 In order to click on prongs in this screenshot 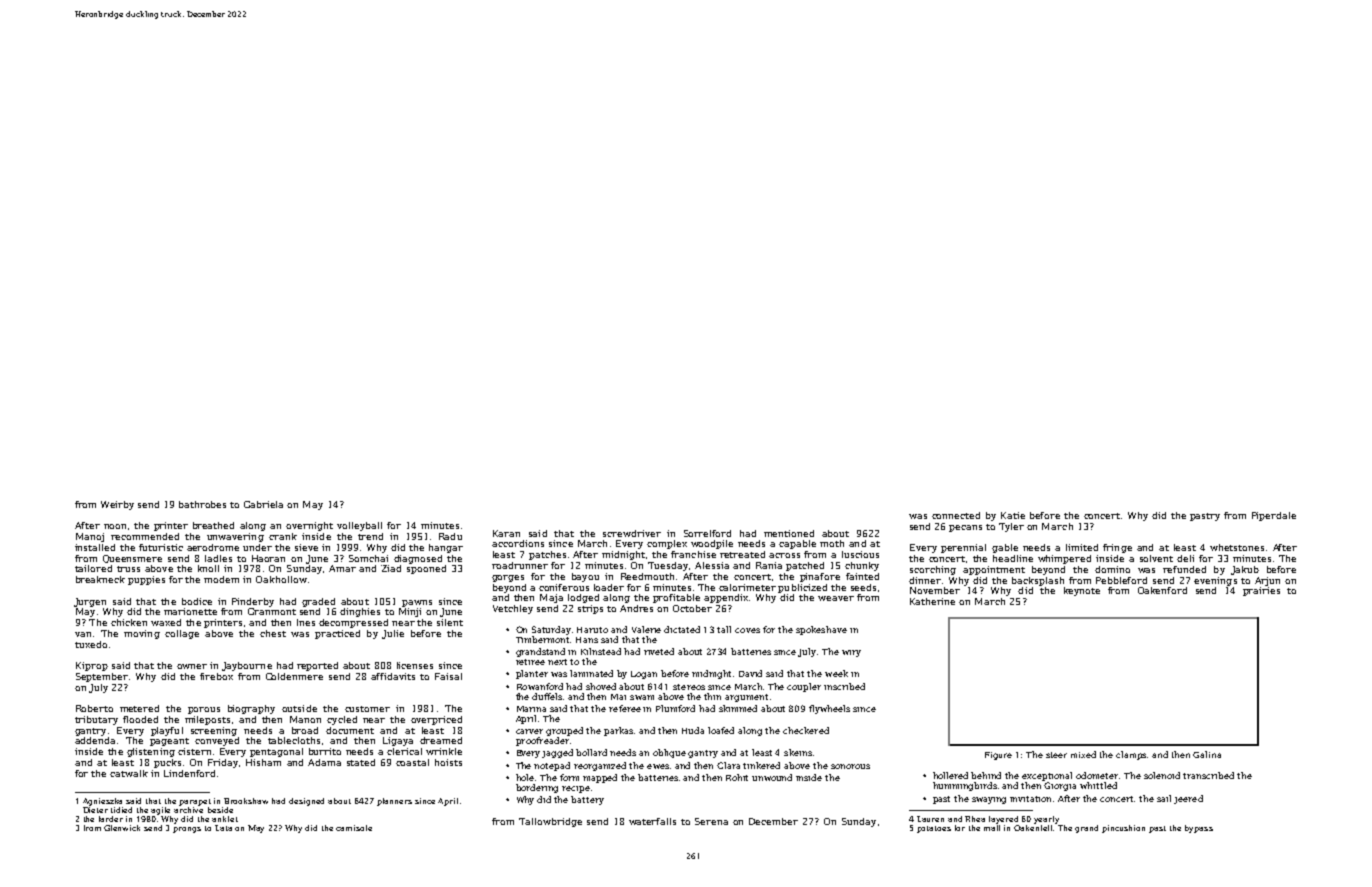, I will do `click(187, 830)`.
